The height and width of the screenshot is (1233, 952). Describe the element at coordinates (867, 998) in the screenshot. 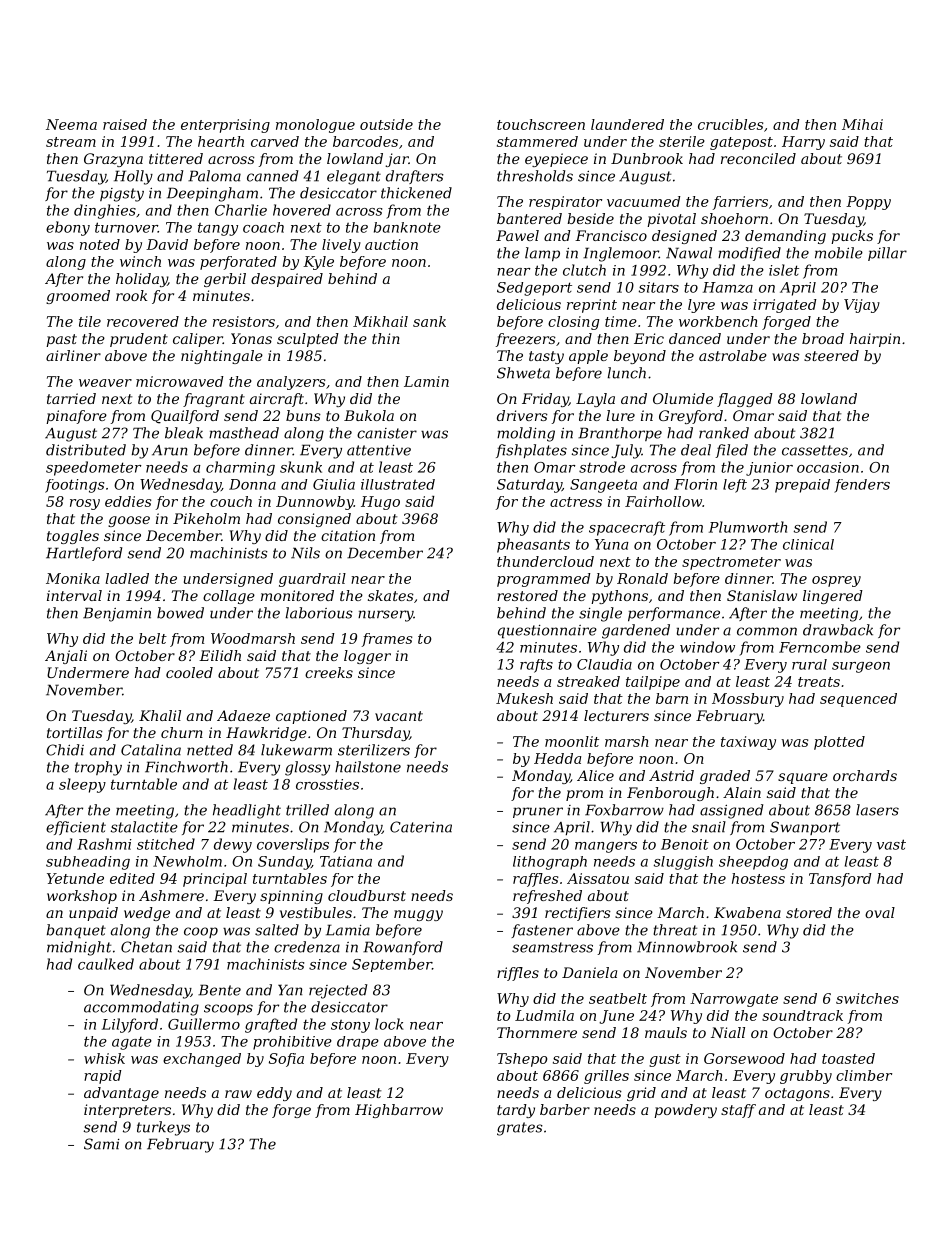

I see `switches` at that location.
